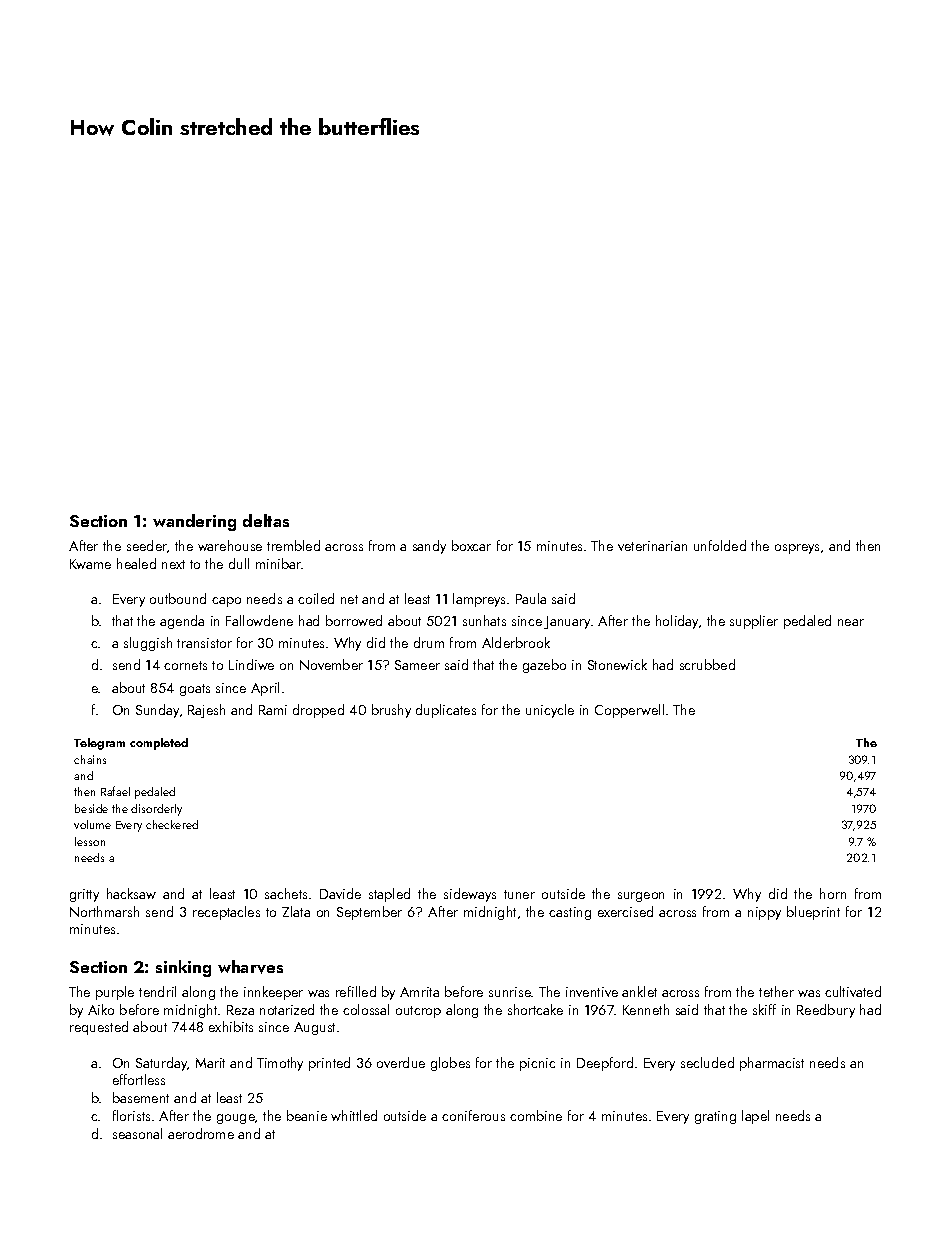 The height and width of the page is (1233, 952). I want to click on tether, so click(776, 991).
